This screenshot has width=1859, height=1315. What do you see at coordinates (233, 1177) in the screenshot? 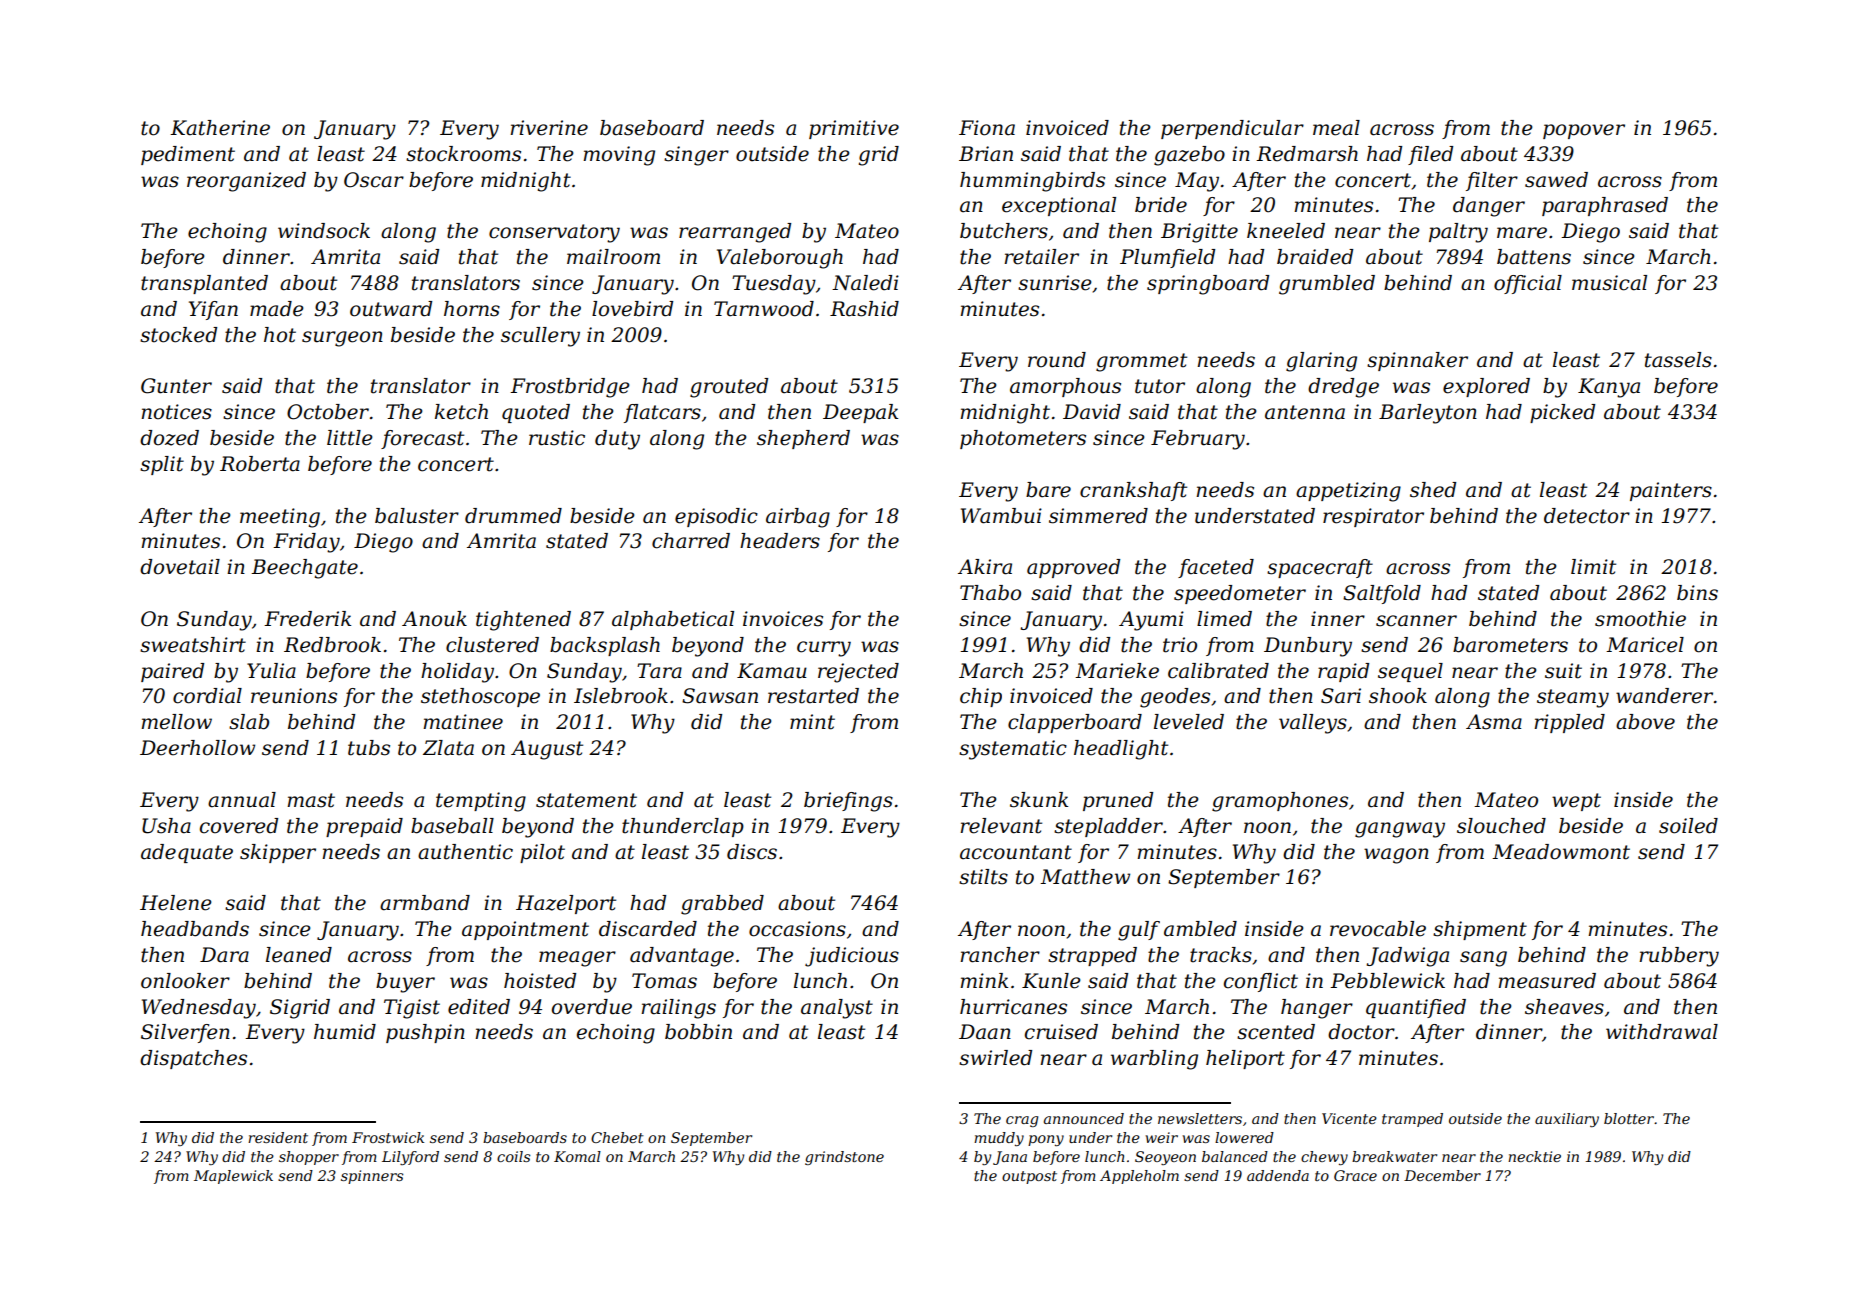
I see `Maplewick` at bounding box center [233, 1177].
